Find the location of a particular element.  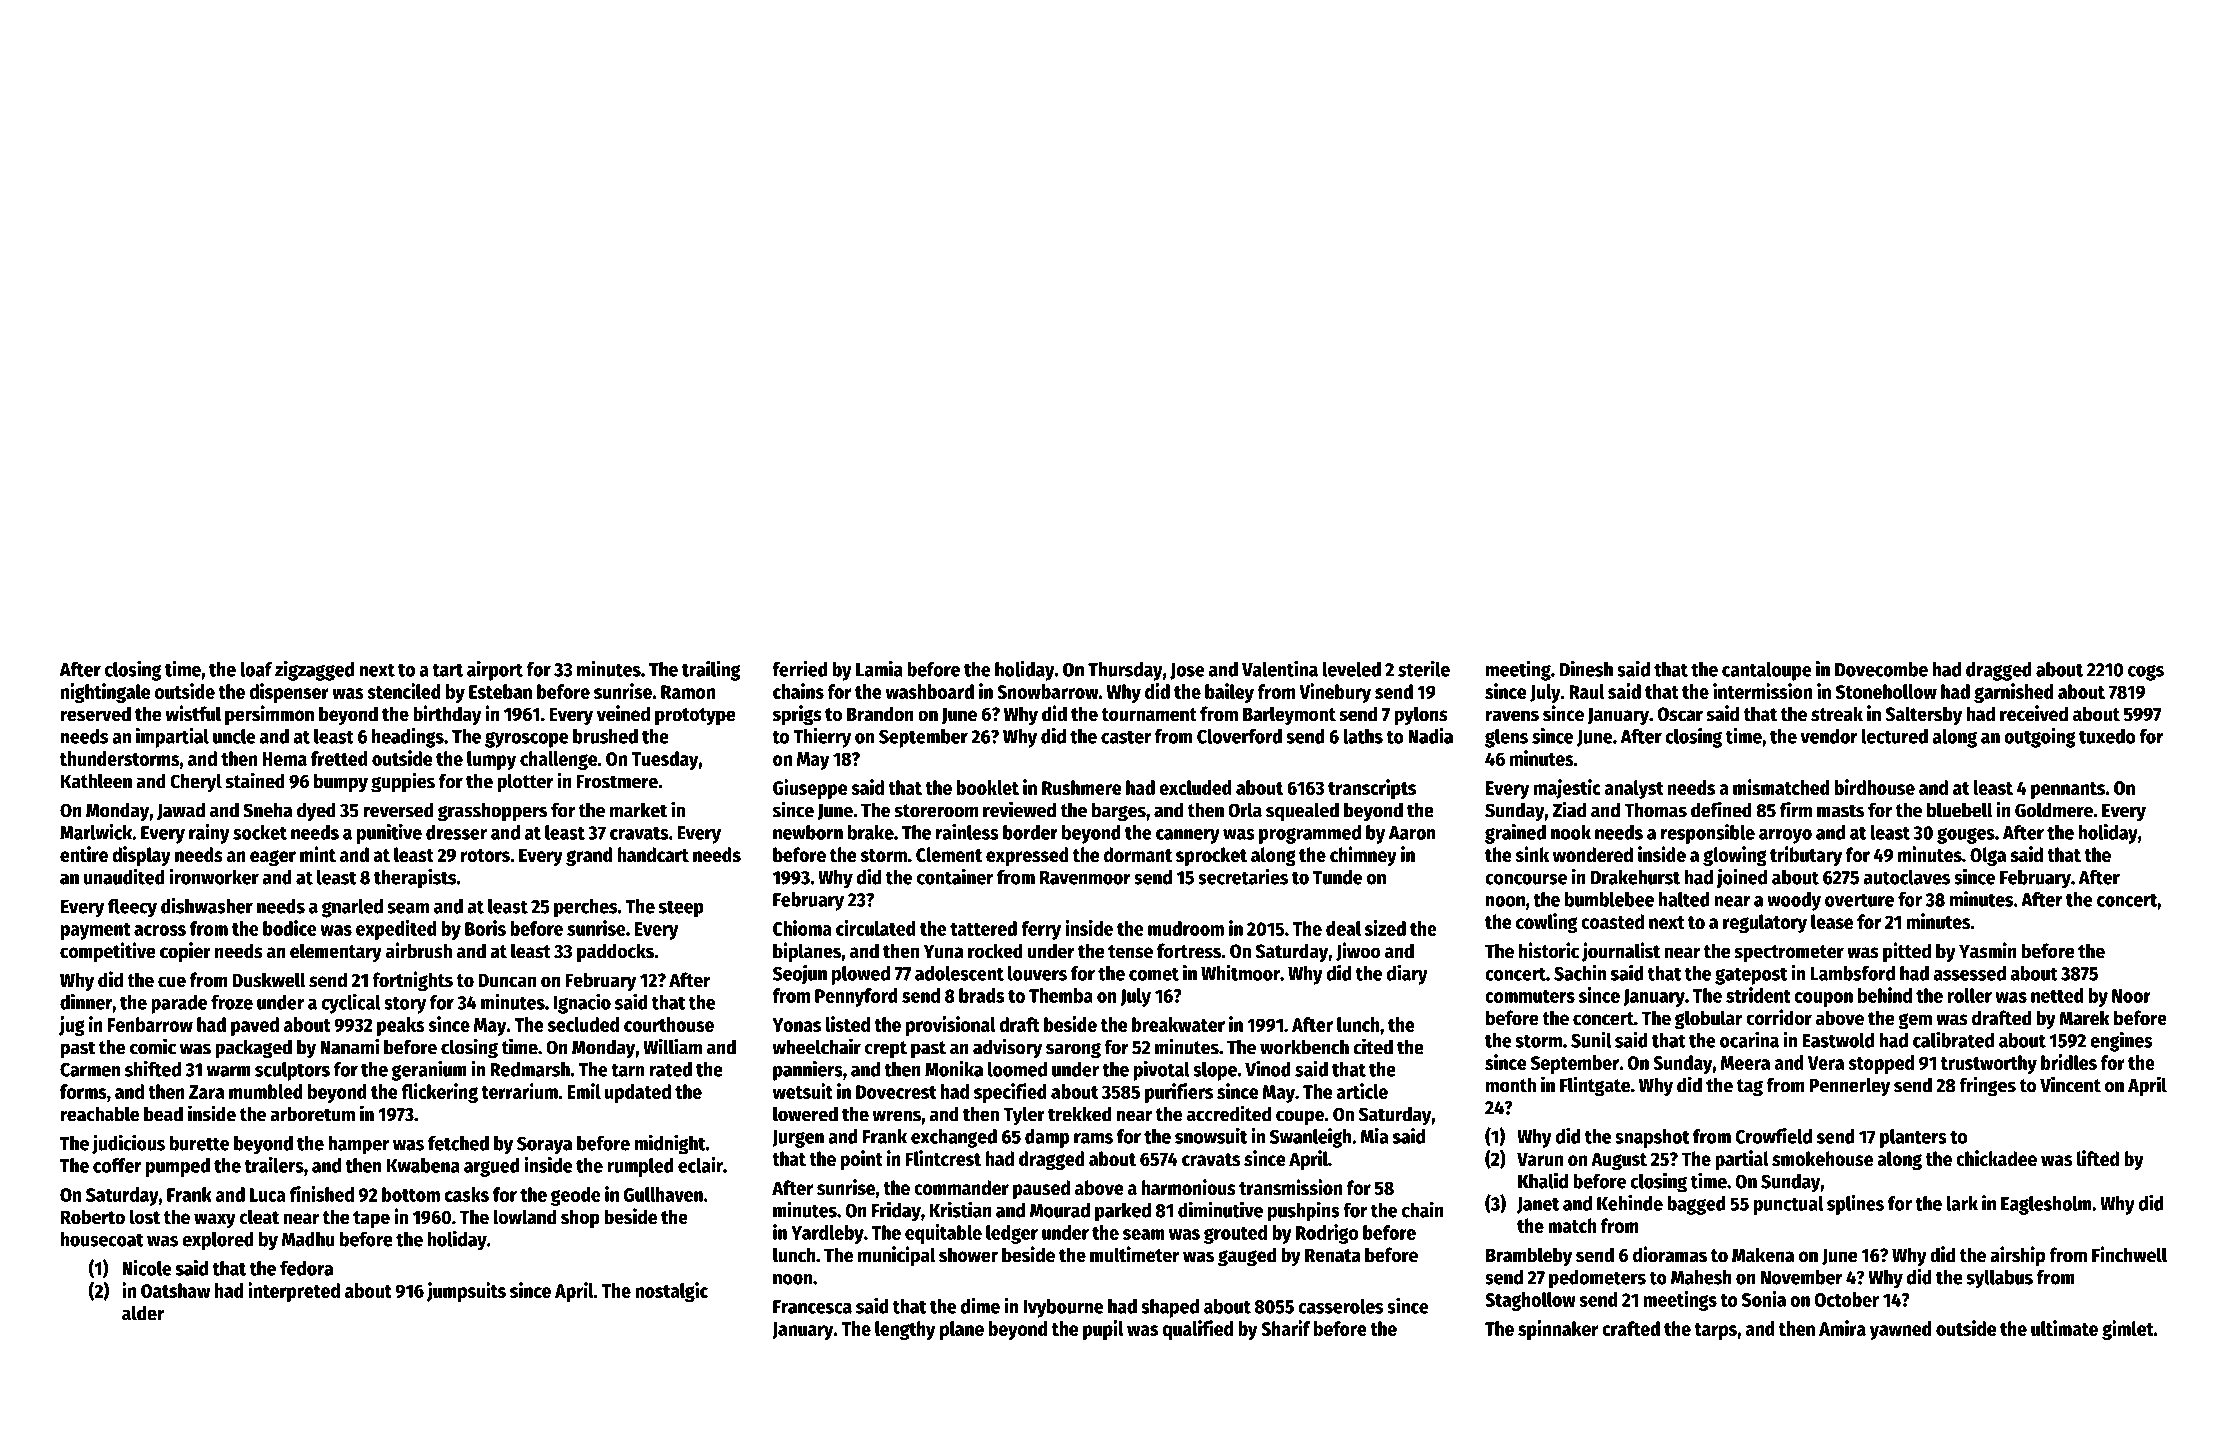

coffer is located at coordinates (117, 1165).
